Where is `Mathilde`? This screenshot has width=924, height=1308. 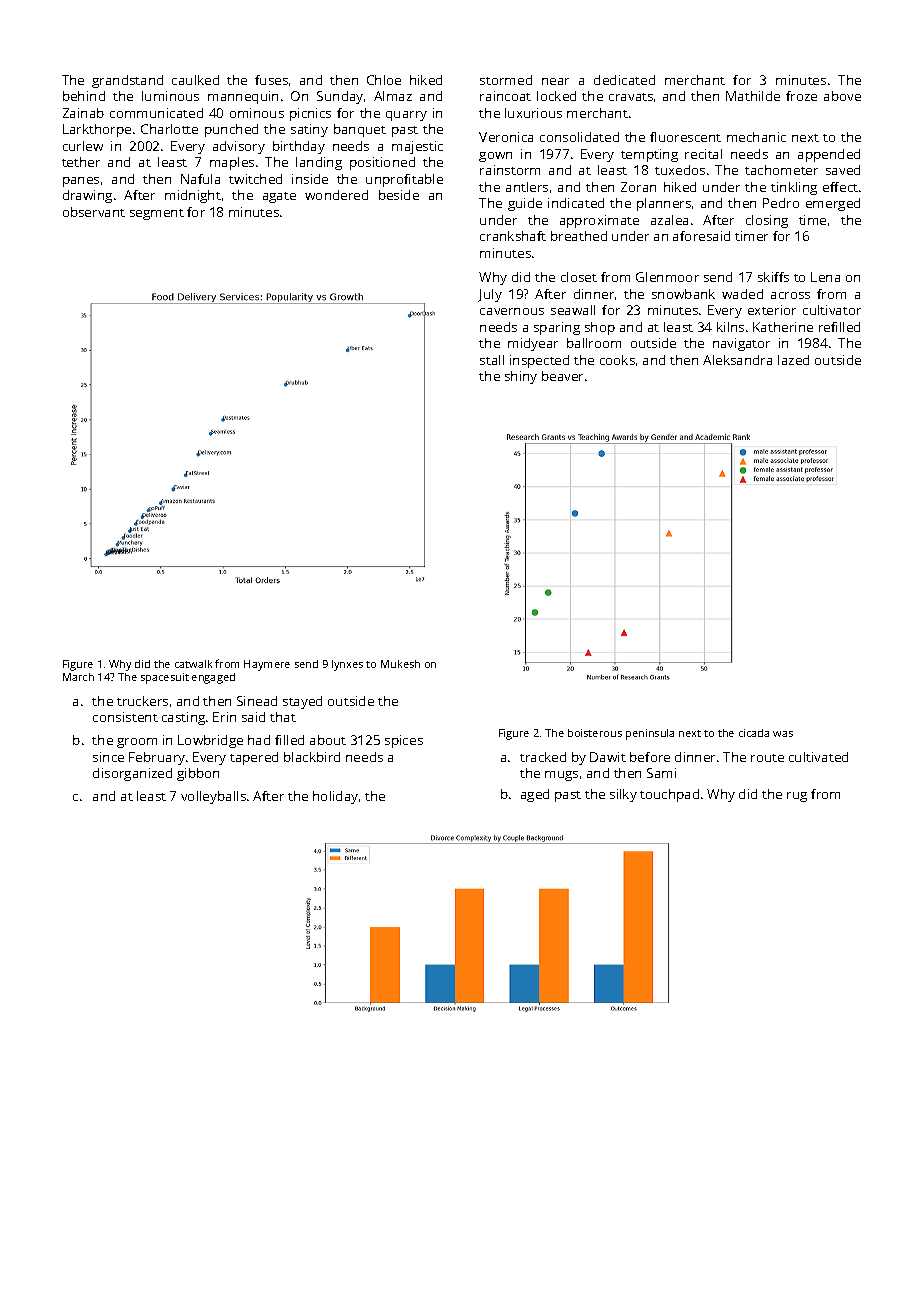 Mathilde is located at coordinates (753, 96).
